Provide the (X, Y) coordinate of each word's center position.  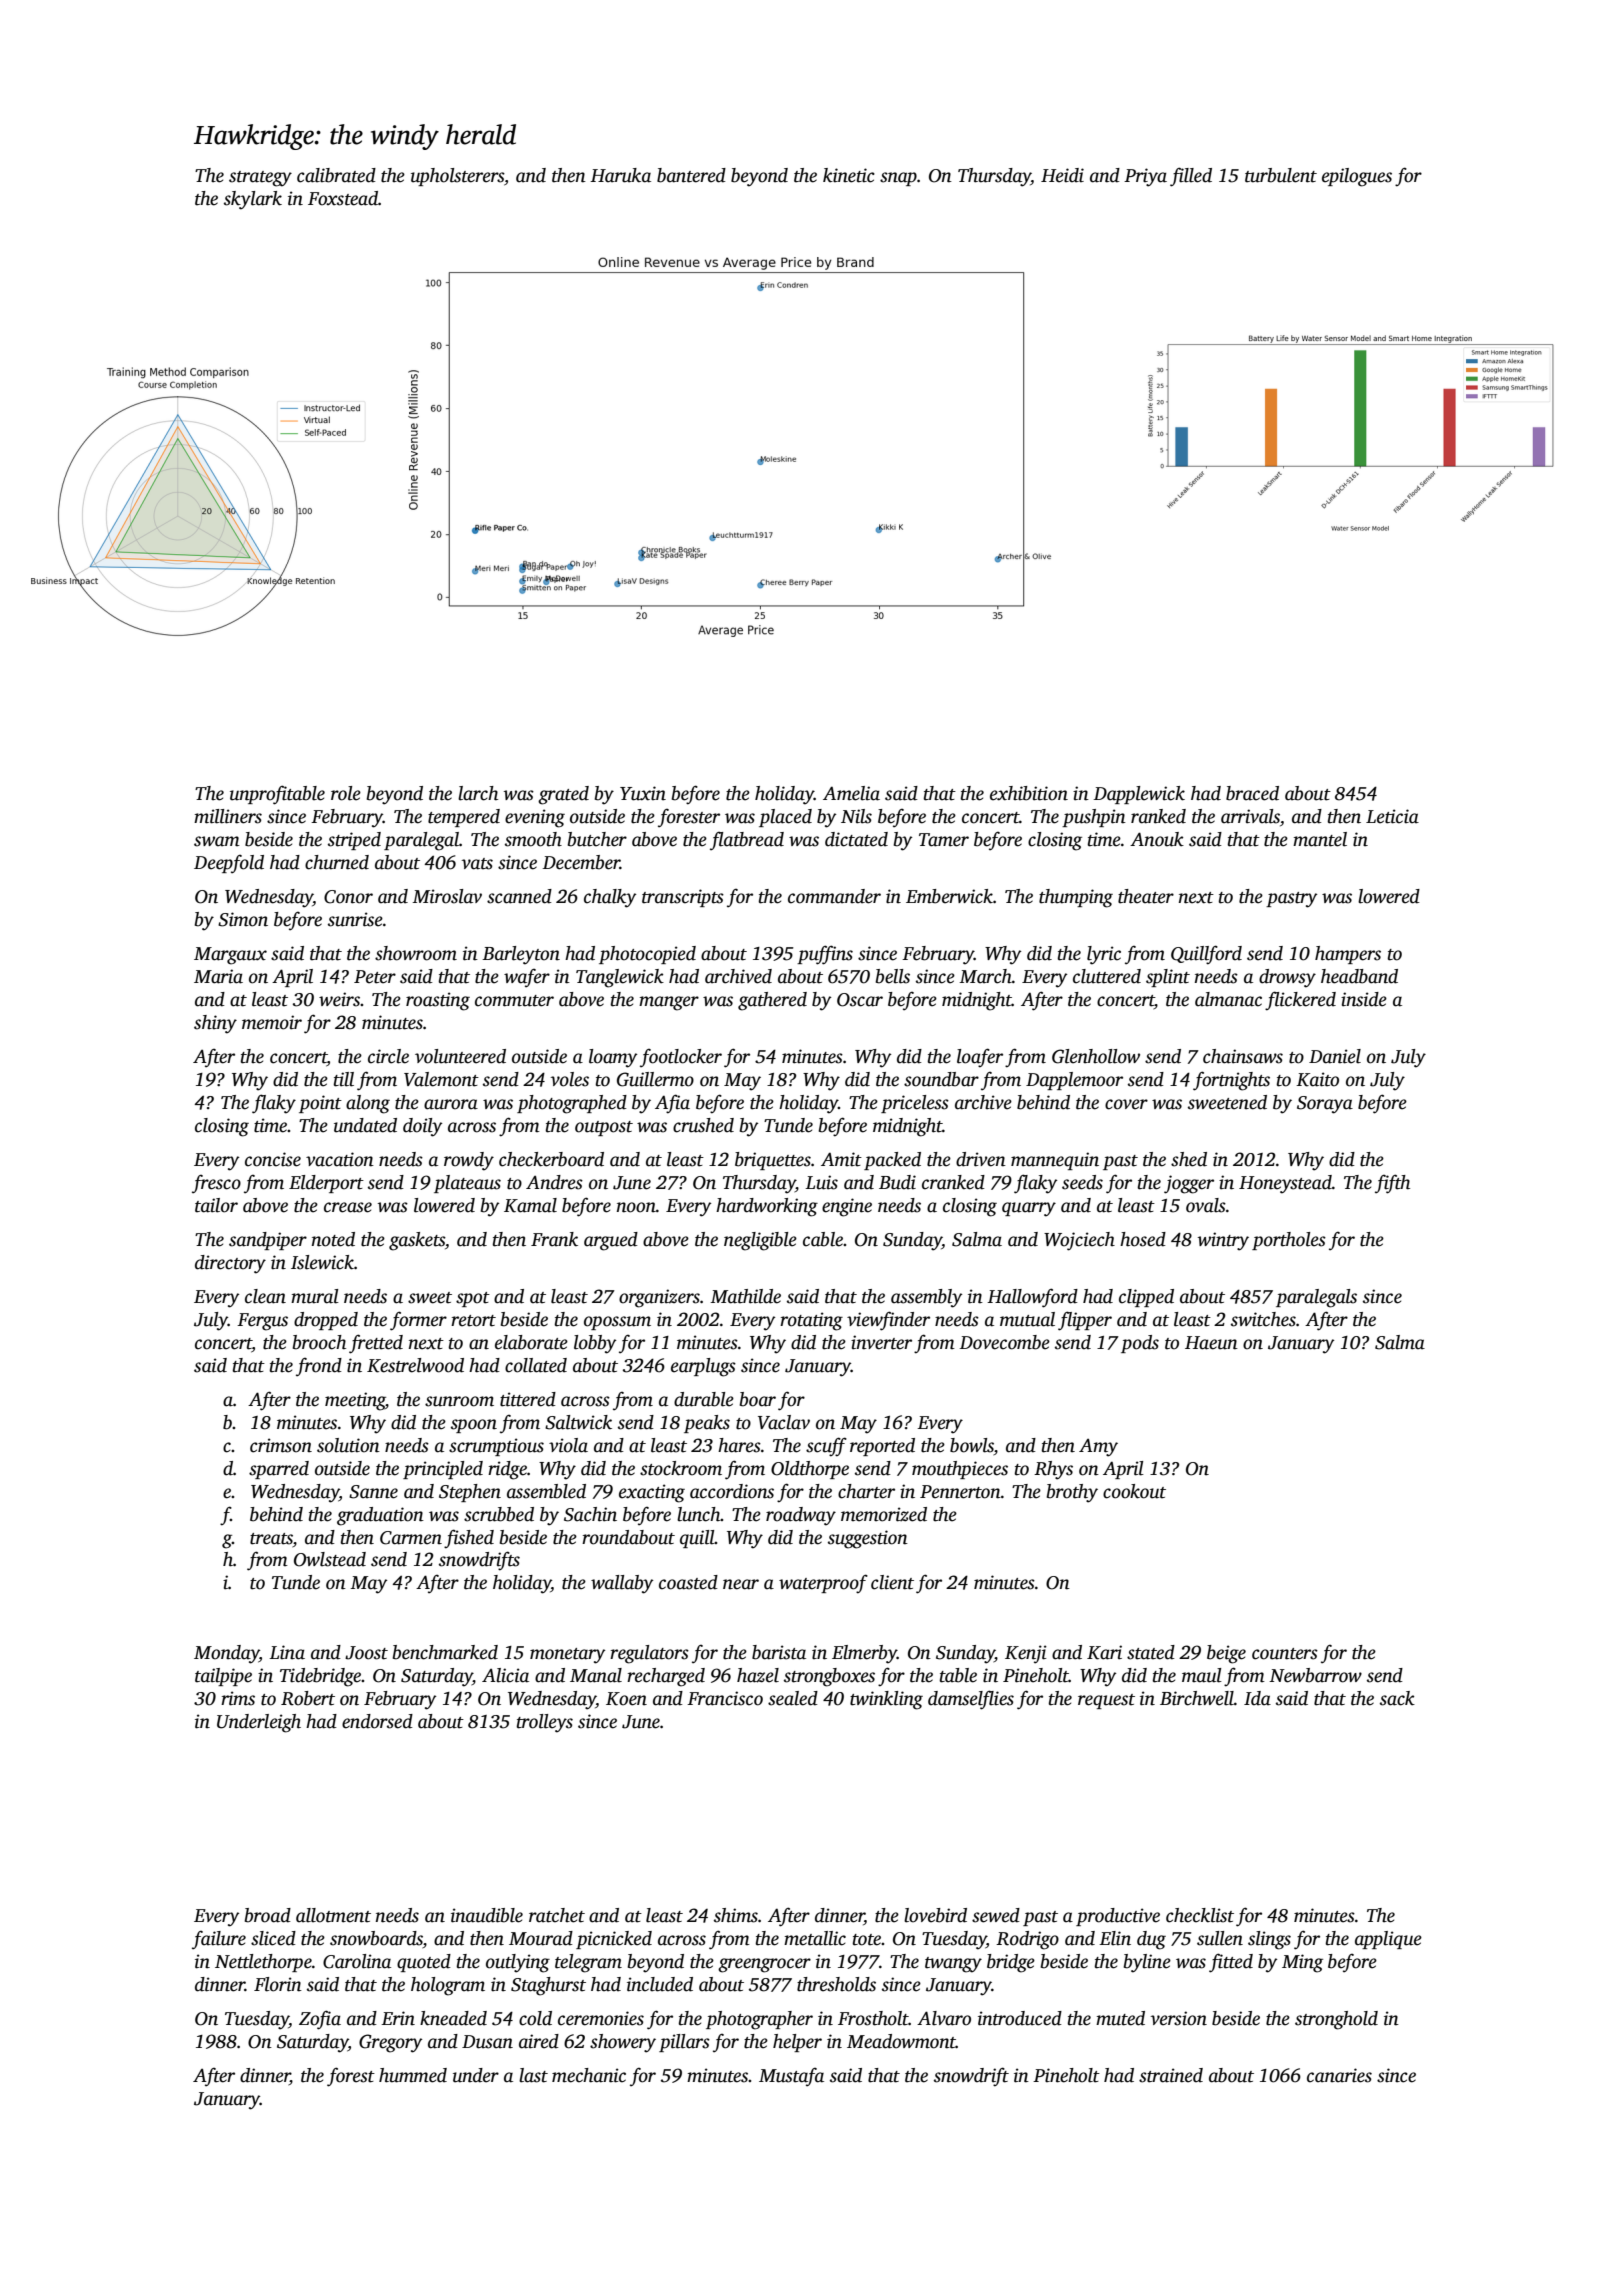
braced (1252, 793)
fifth (1392, 1184)
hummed (413, 2075)
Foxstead (343, 198)
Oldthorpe (810, 1470)
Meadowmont (901, 2041)
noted (333, 1239)
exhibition (1029, 793)
